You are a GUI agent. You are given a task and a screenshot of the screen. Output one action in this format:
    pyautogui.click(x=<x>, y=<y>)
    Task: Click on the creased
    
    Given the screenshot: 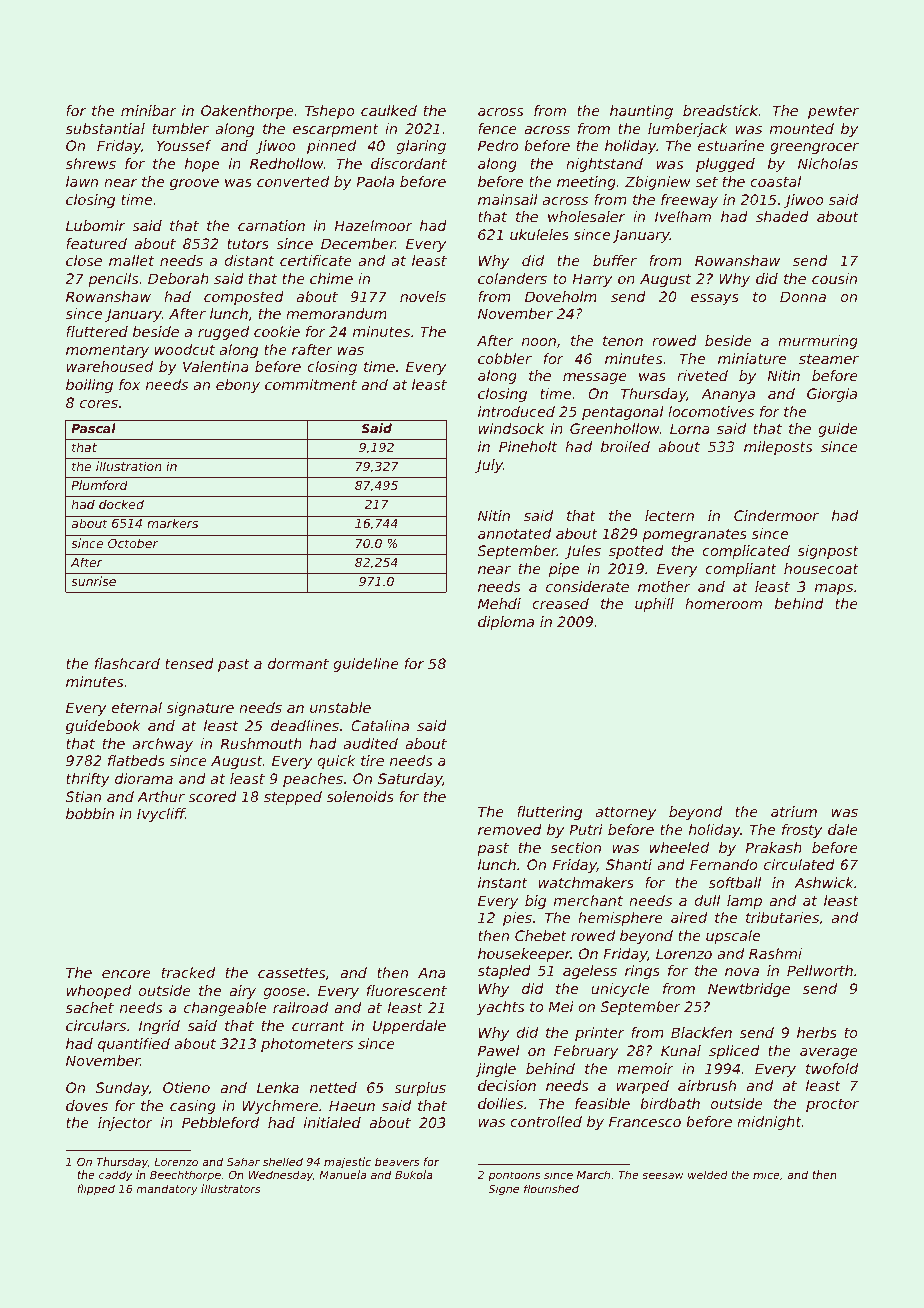 What is the action you would take?
    pyautogui.click(x=560, y=603)
